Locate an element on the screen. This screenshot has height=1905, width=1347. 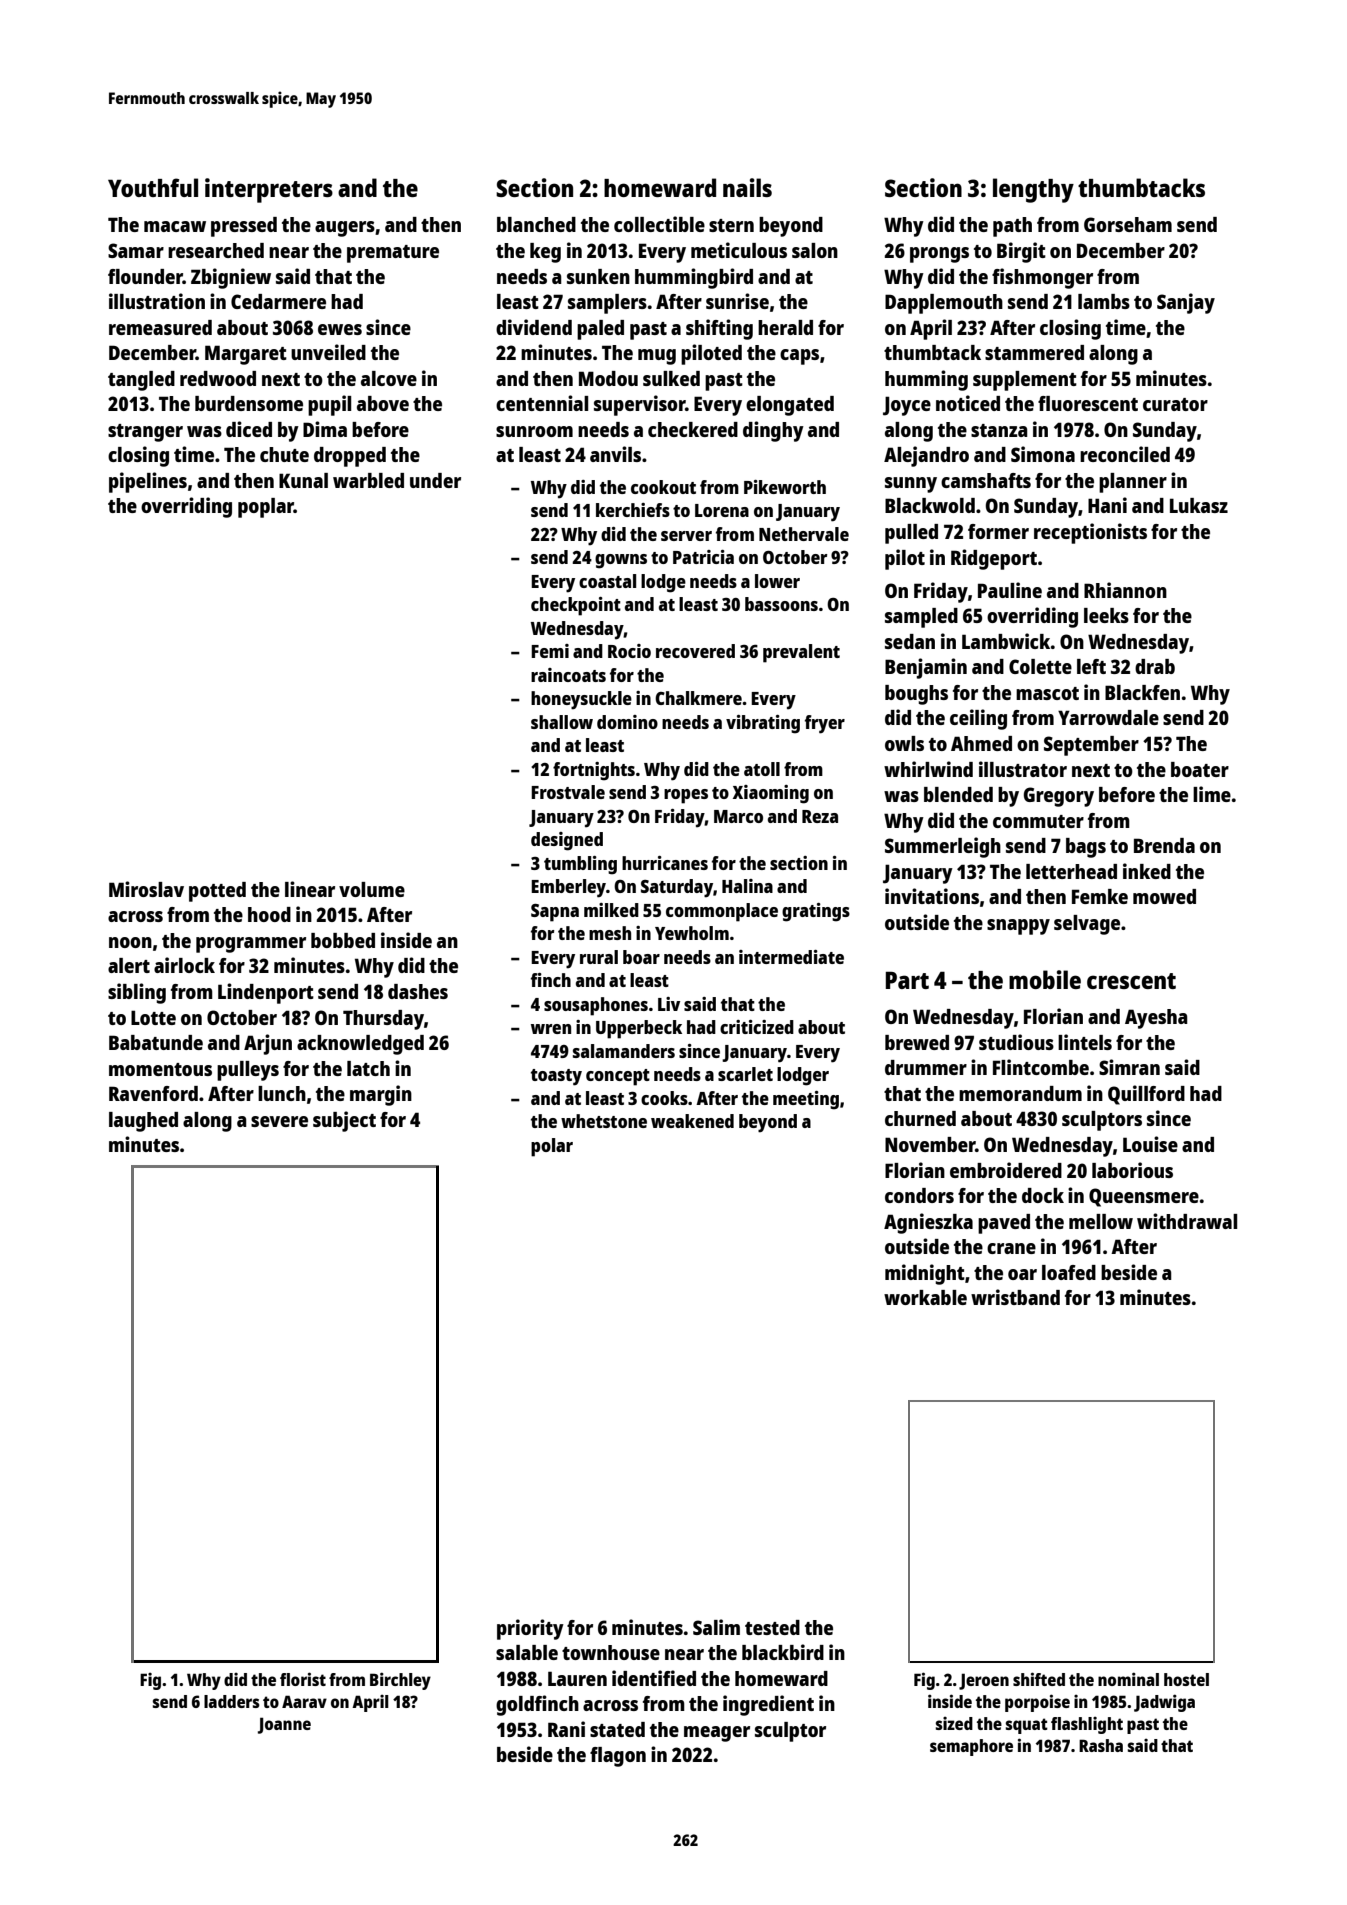
volume is located at coordinates (372, 889).
